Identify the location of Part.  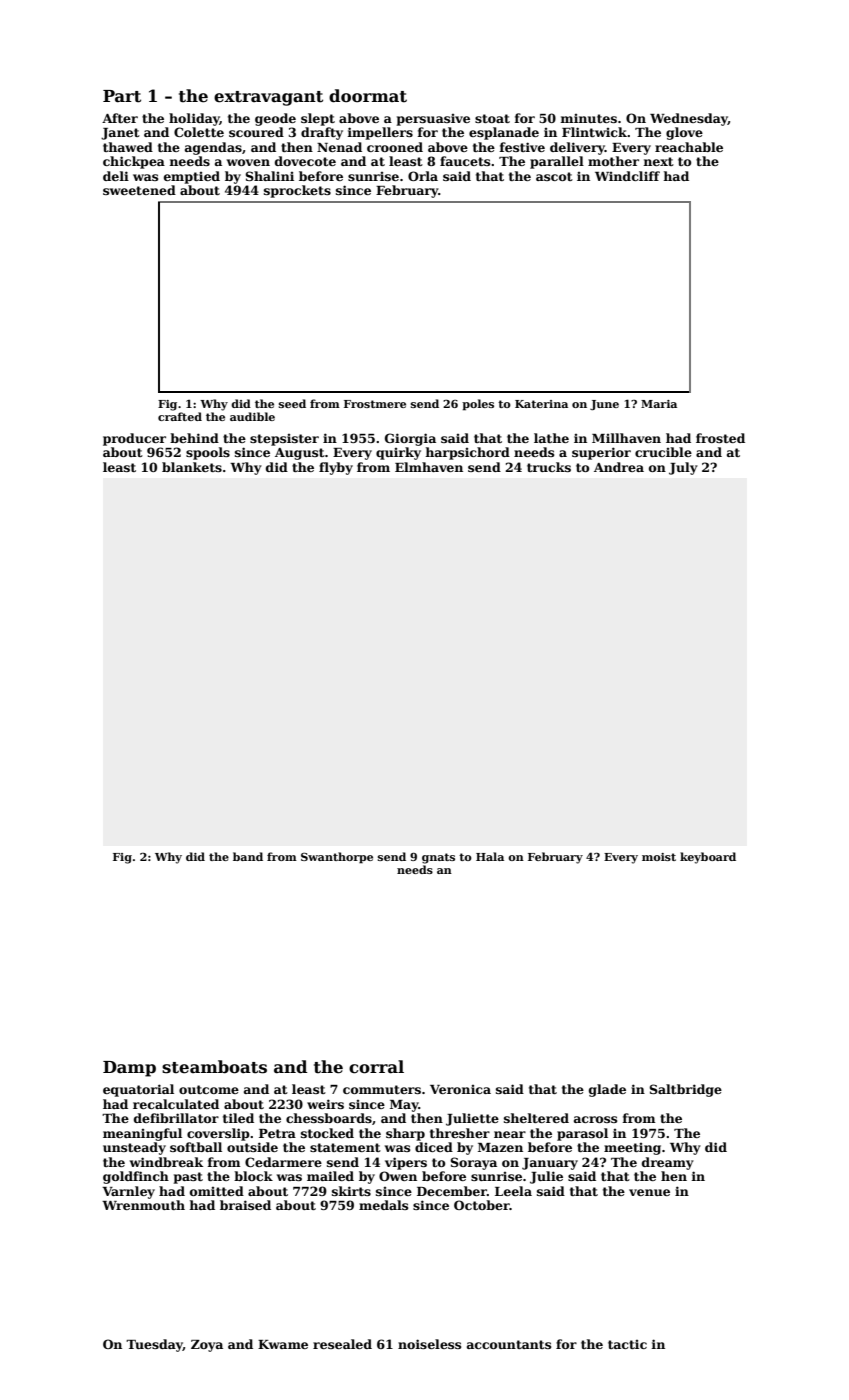
(122, 96).
